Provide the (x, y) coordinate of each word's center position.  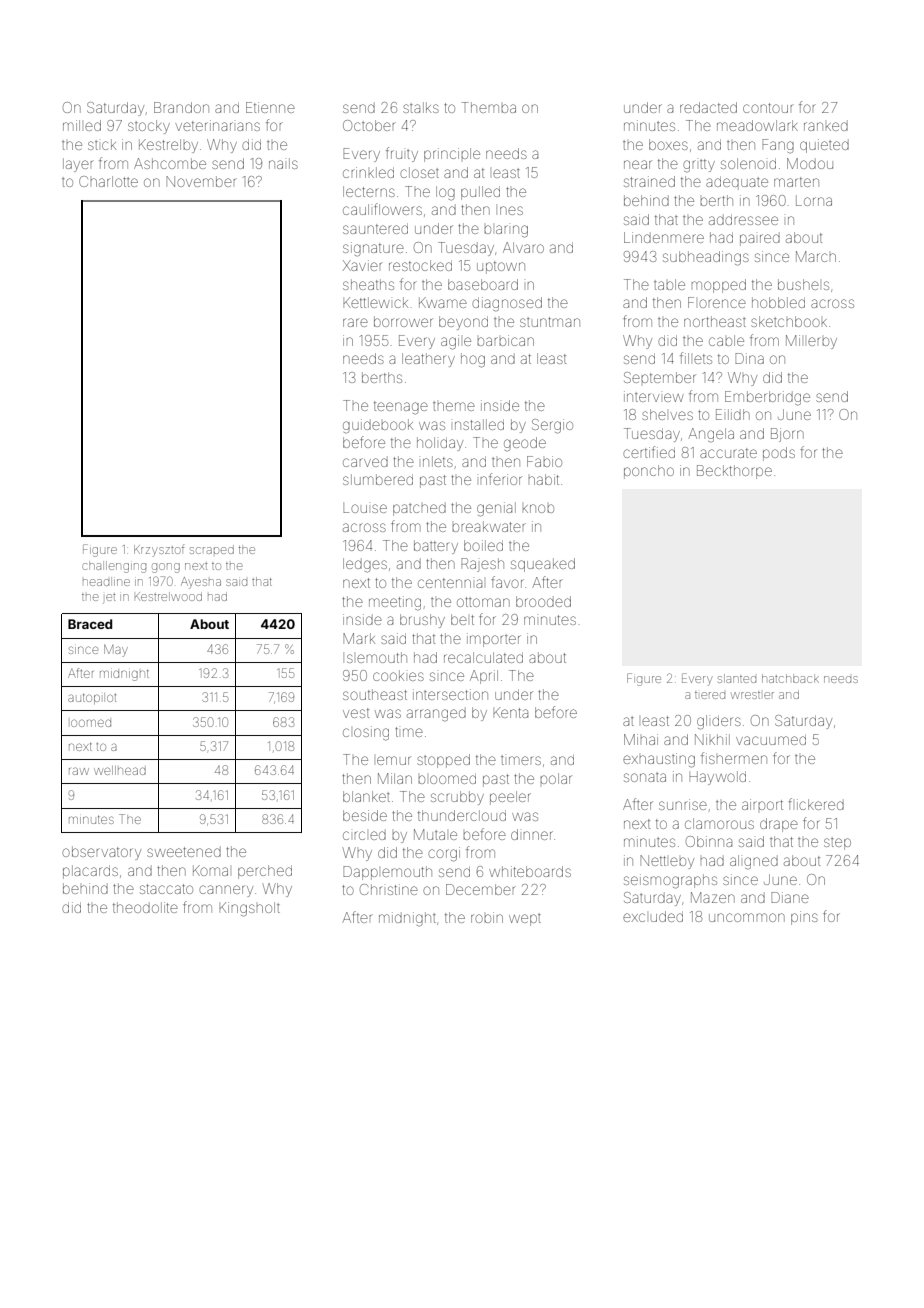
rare (355, 322)
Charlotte (108, 181)
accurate (728, 453)
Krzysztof (159, 550)
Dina (749, 358)
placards (90, 872)
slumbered (378, 479)
